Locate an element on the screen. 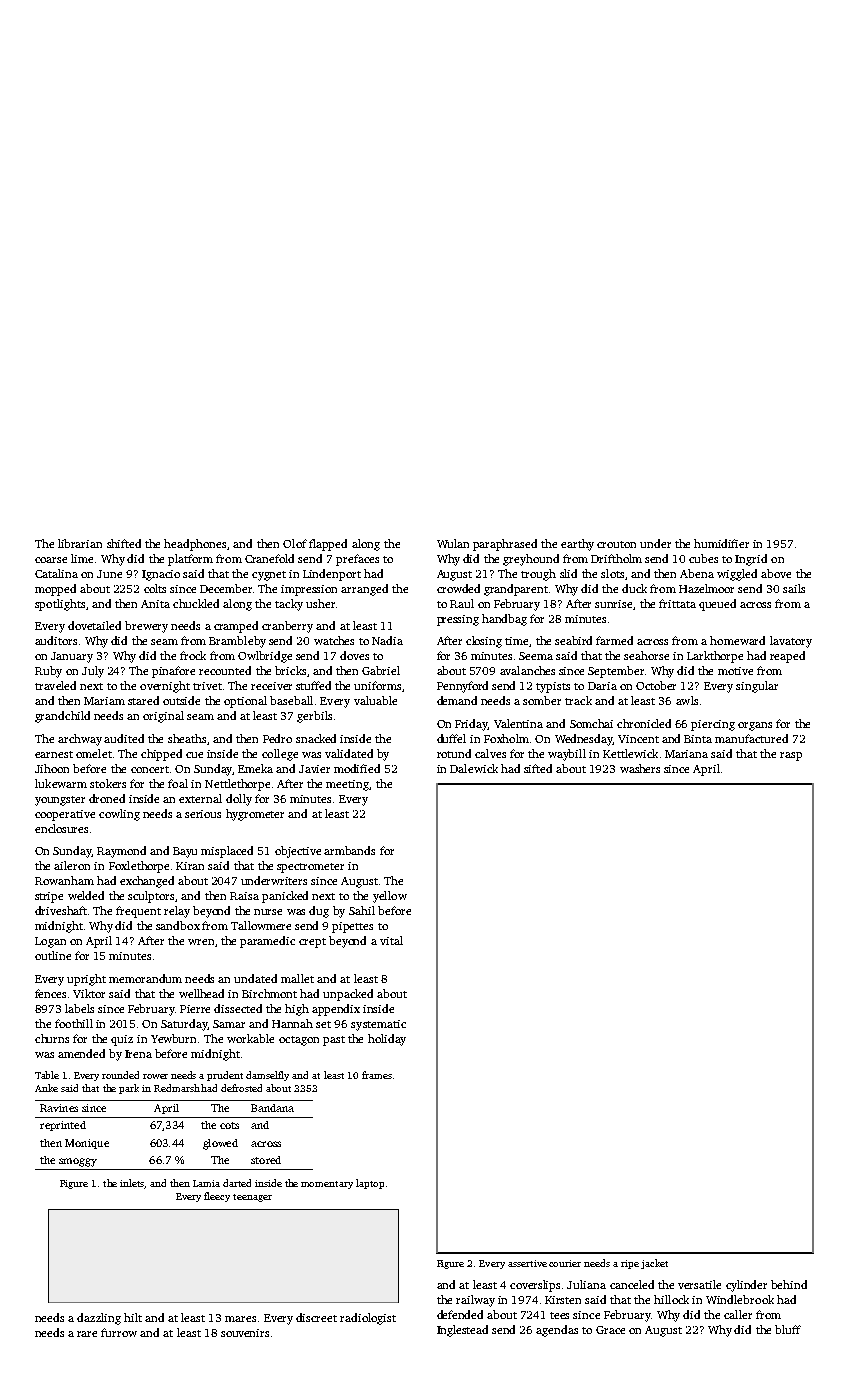 This screenshot has width=849, height=1400. dazzling is located at coordinates (99, 1319).
